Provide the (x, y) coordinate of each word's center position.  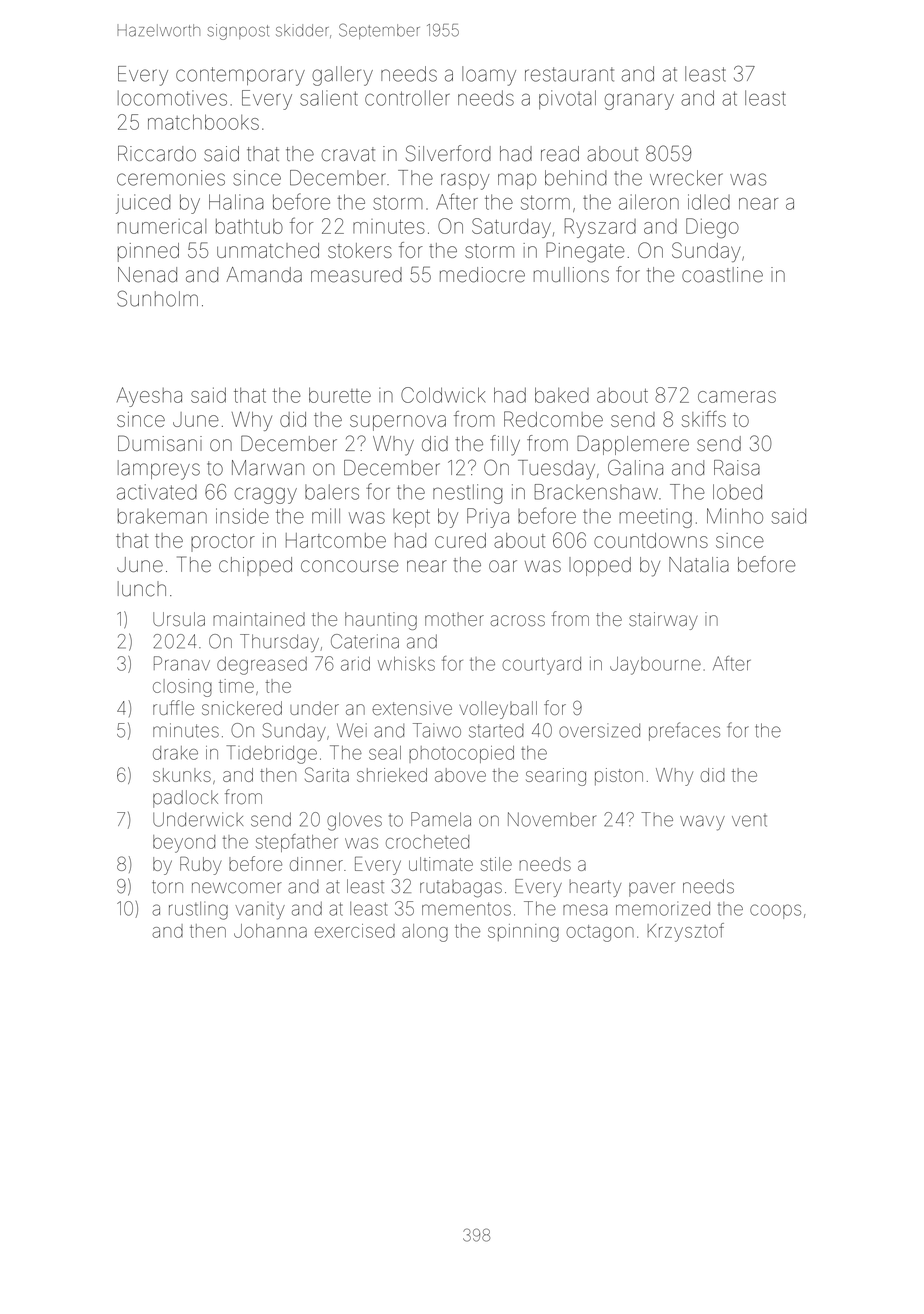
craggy (265, 495)
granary (639, 101)
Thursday (279, 643)
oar (503, 566)
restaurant (569, 74)
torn (167, 887)
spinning (523, 933)
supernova (398, 423)
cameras (737, 397)
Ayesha (149, 397)
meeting (655, 518)
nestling (468, 494)
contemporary (240, 76)
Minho (735, 516)
